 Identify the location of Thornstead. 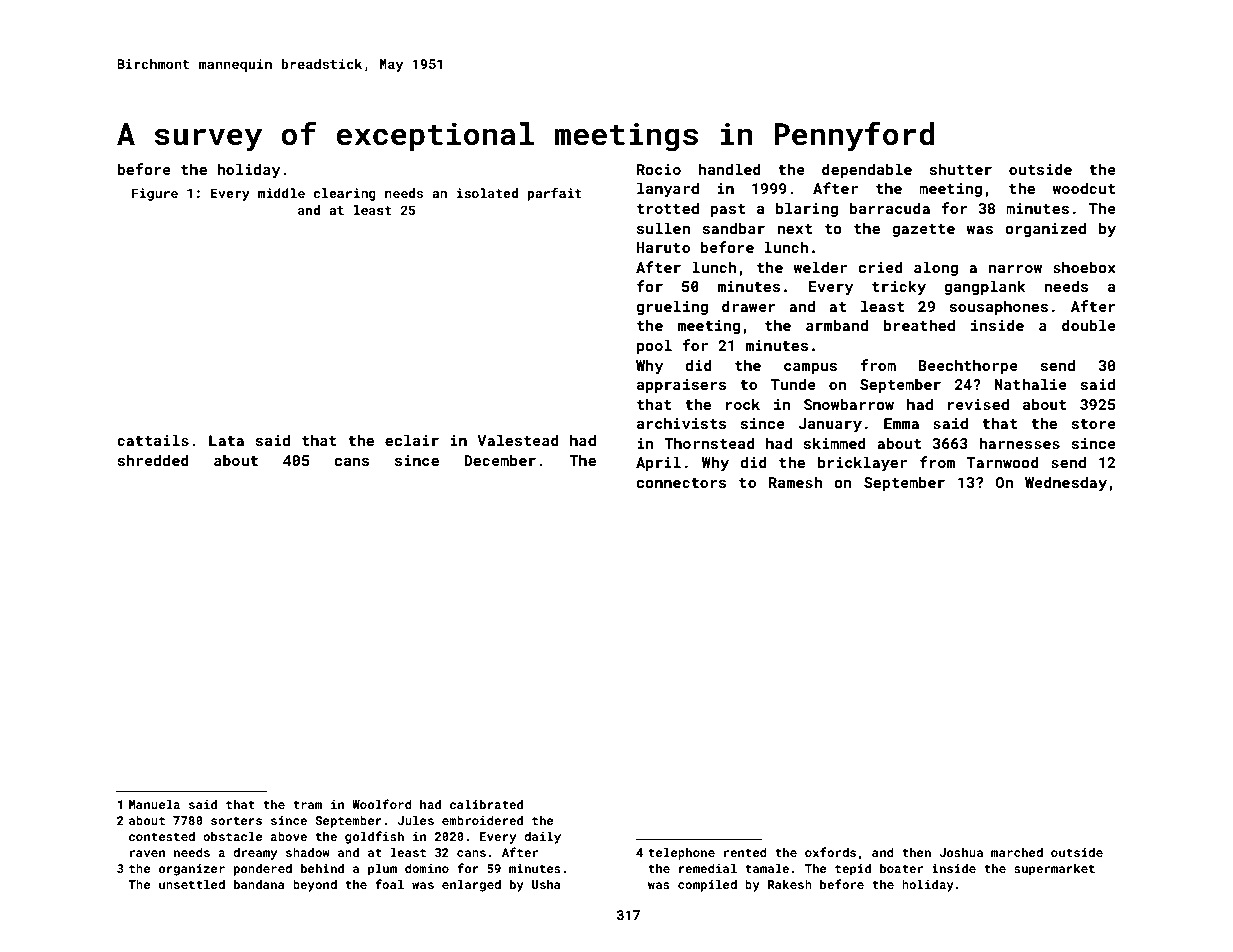
(709, 443).
